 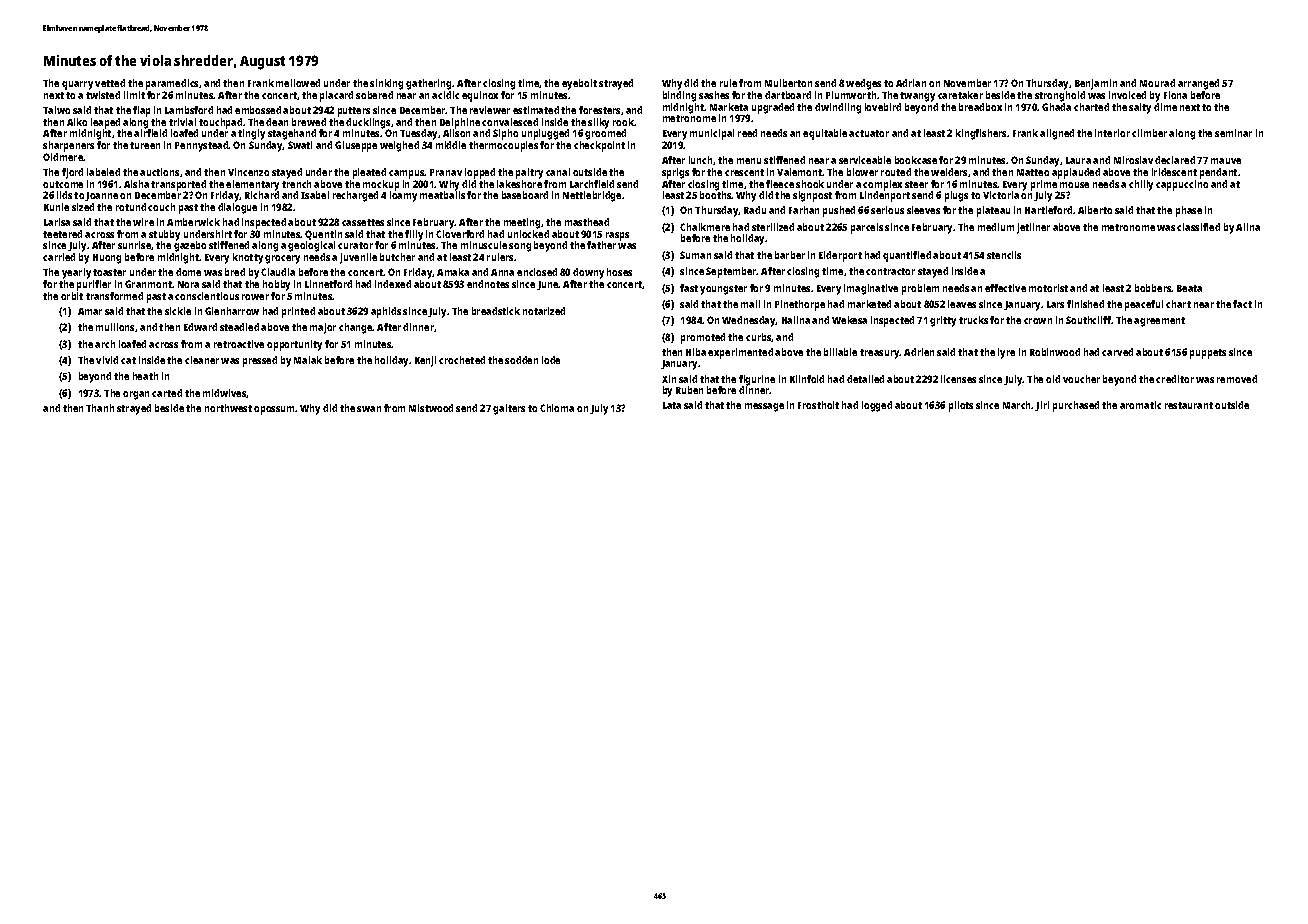 What do you see at coordinates (190, 246) in the screenshot?
I see `gazebo` at bounding box center [190, 246].
